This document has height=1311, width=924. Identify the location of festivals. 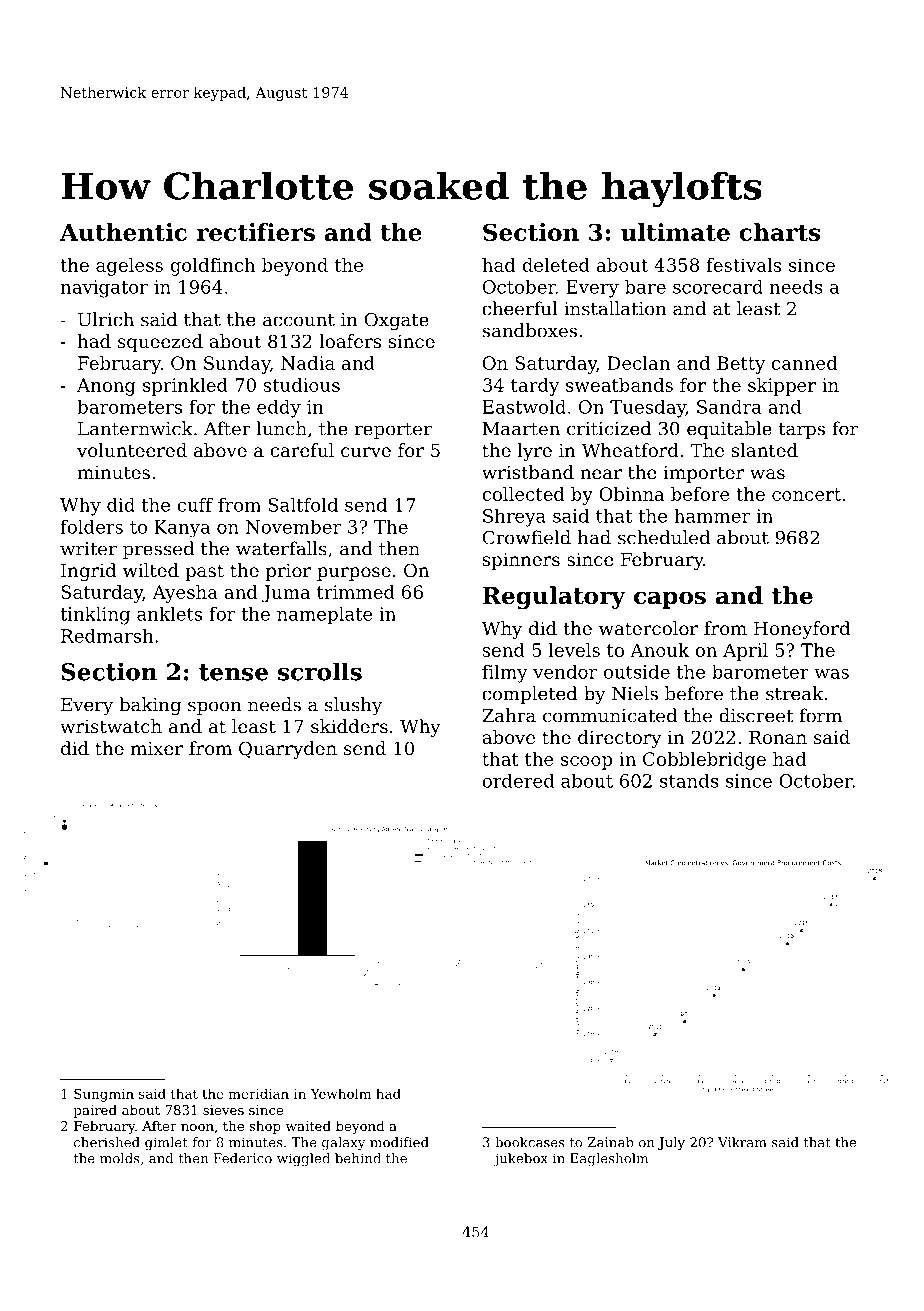
(743, 265).
